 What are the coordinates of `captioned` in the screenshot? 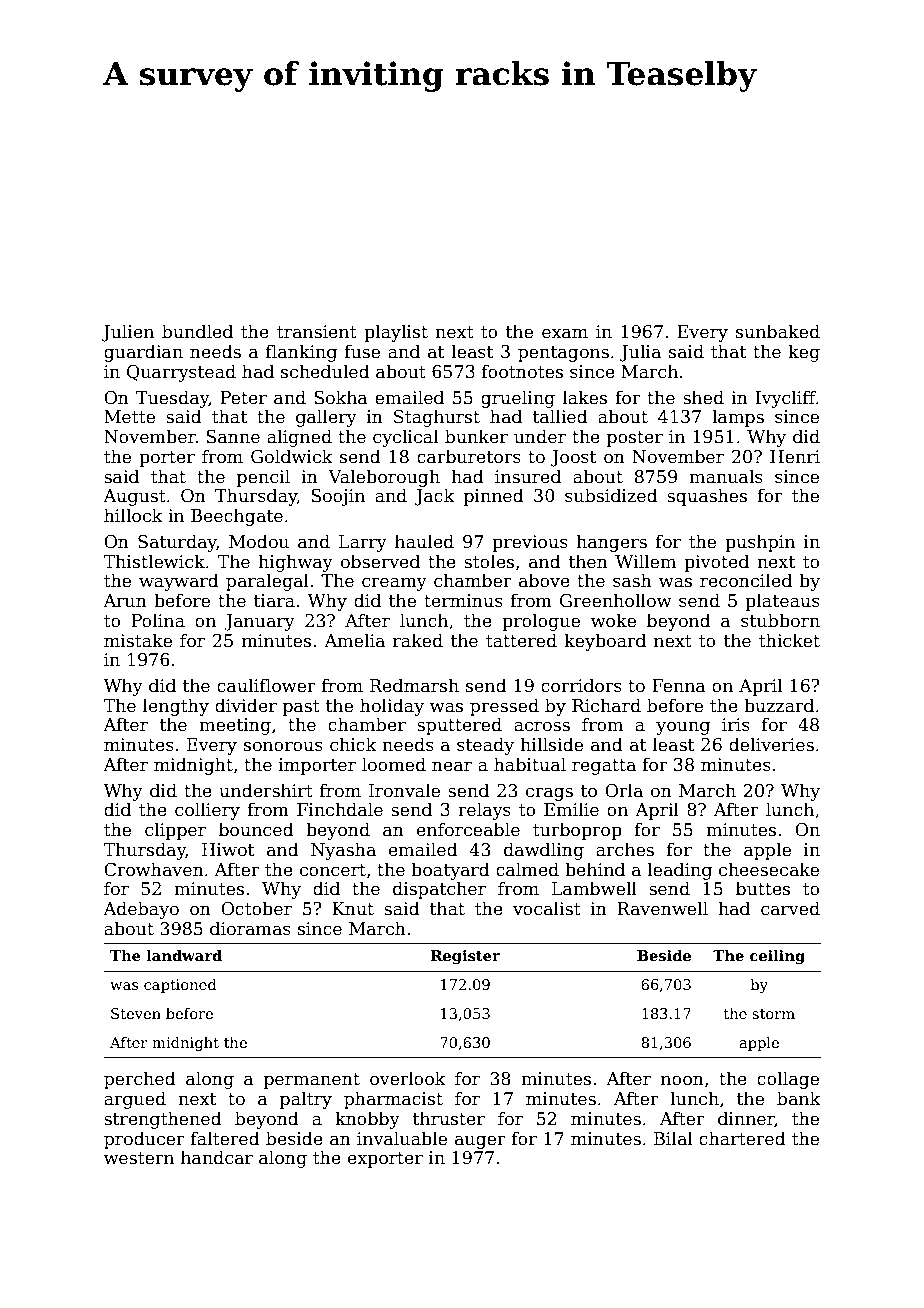 It's located at (180, 985).
